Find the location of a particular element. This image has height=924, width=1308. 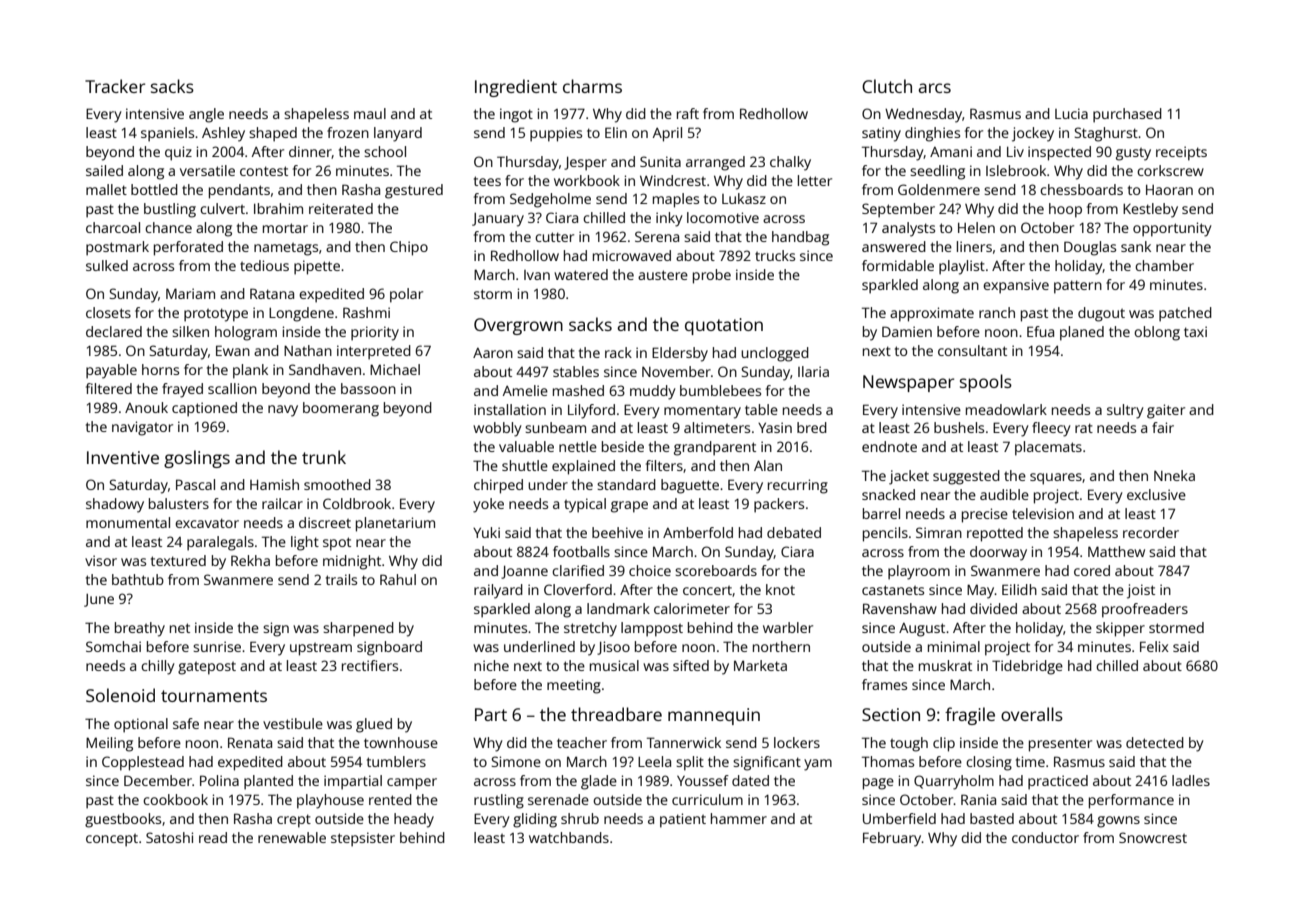

Felix is located at coordinates (1154, 646).
